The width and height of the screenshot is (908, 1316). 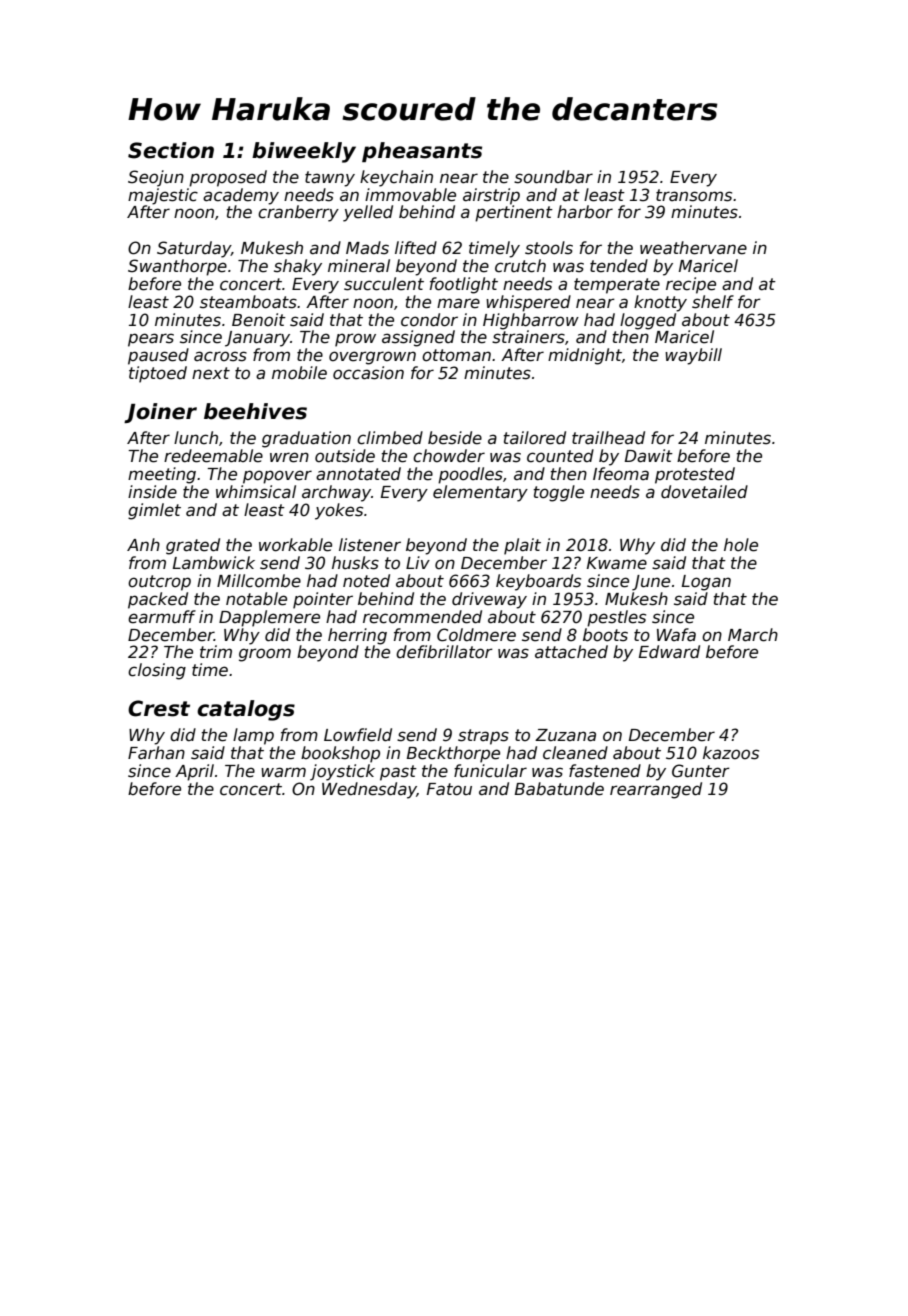 I want to click on March, so click(x=753, y=635).
